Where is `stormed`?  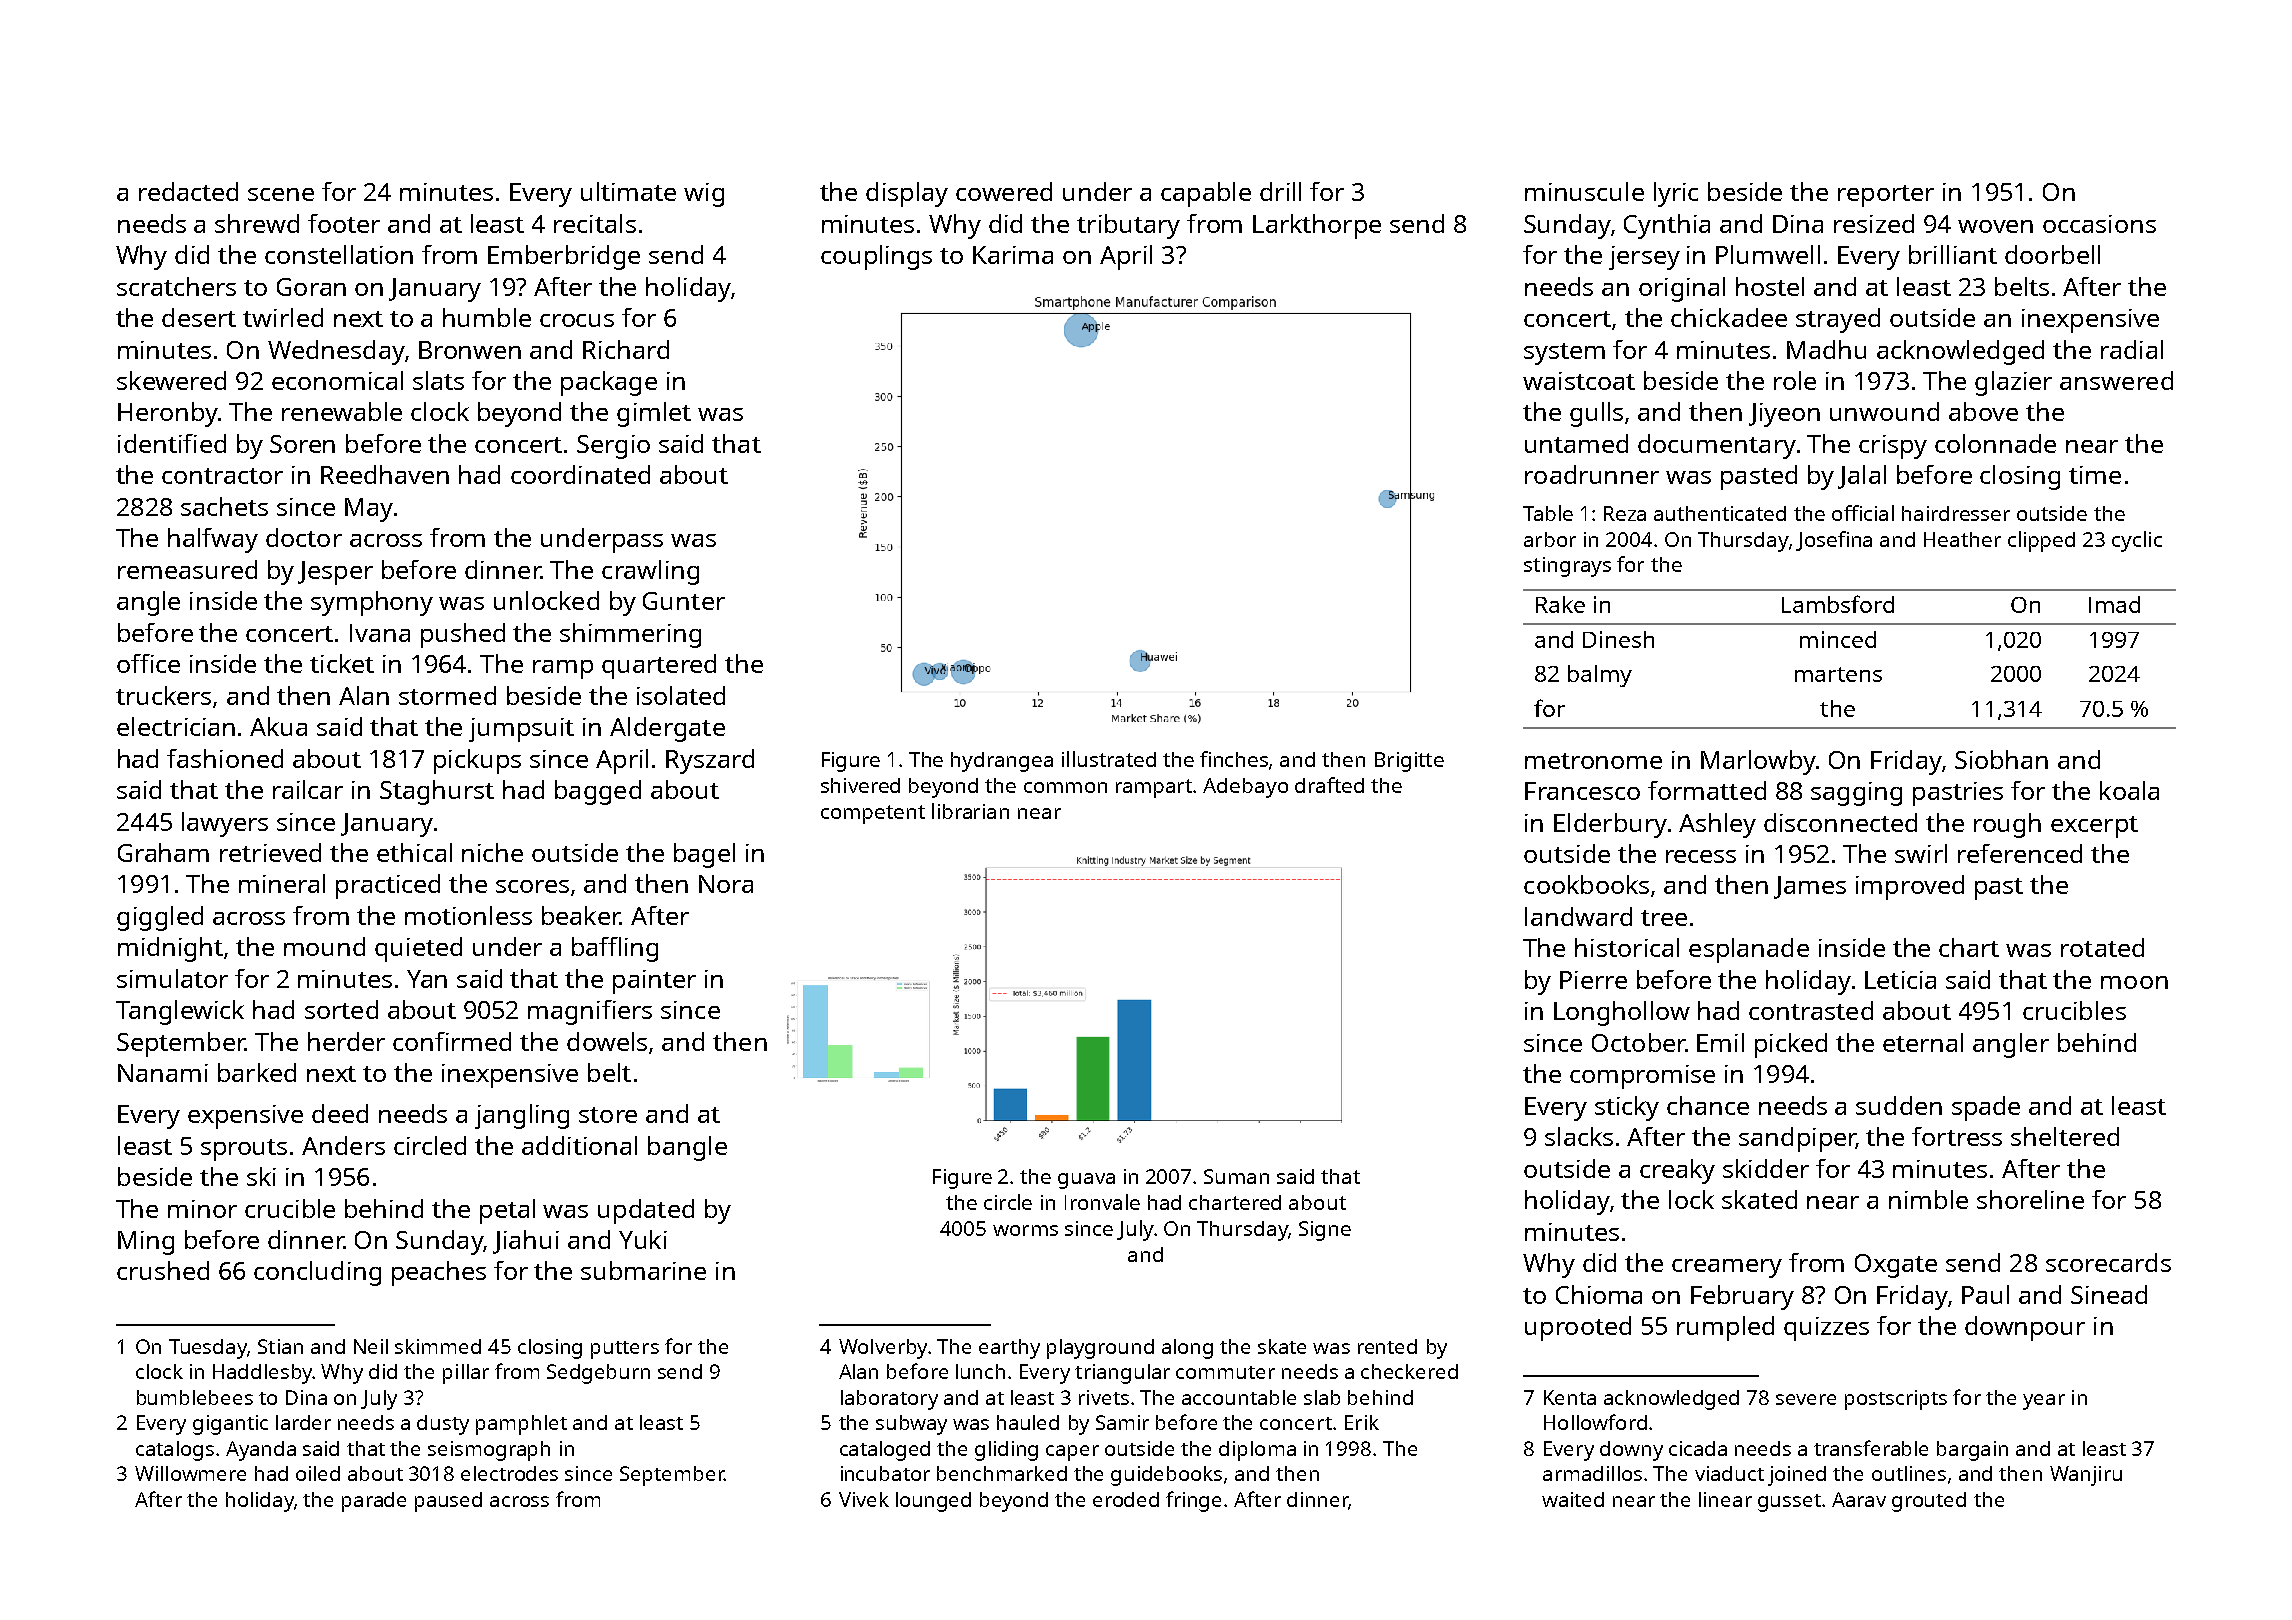
stormed is located at coordinates (447, 695).
